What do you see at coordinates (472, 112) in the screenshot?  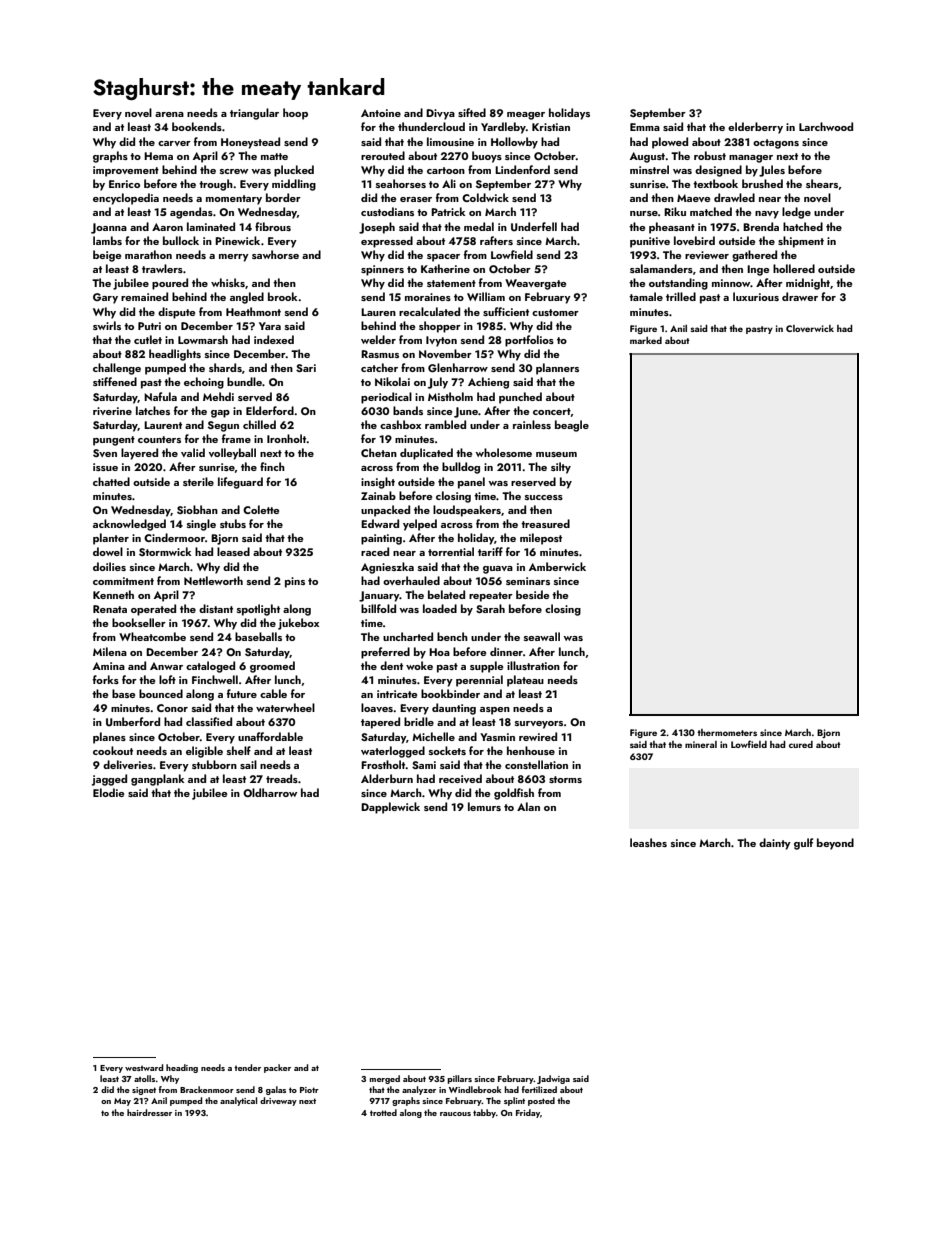 I see `sifted` at bounding box center [472, 112].
